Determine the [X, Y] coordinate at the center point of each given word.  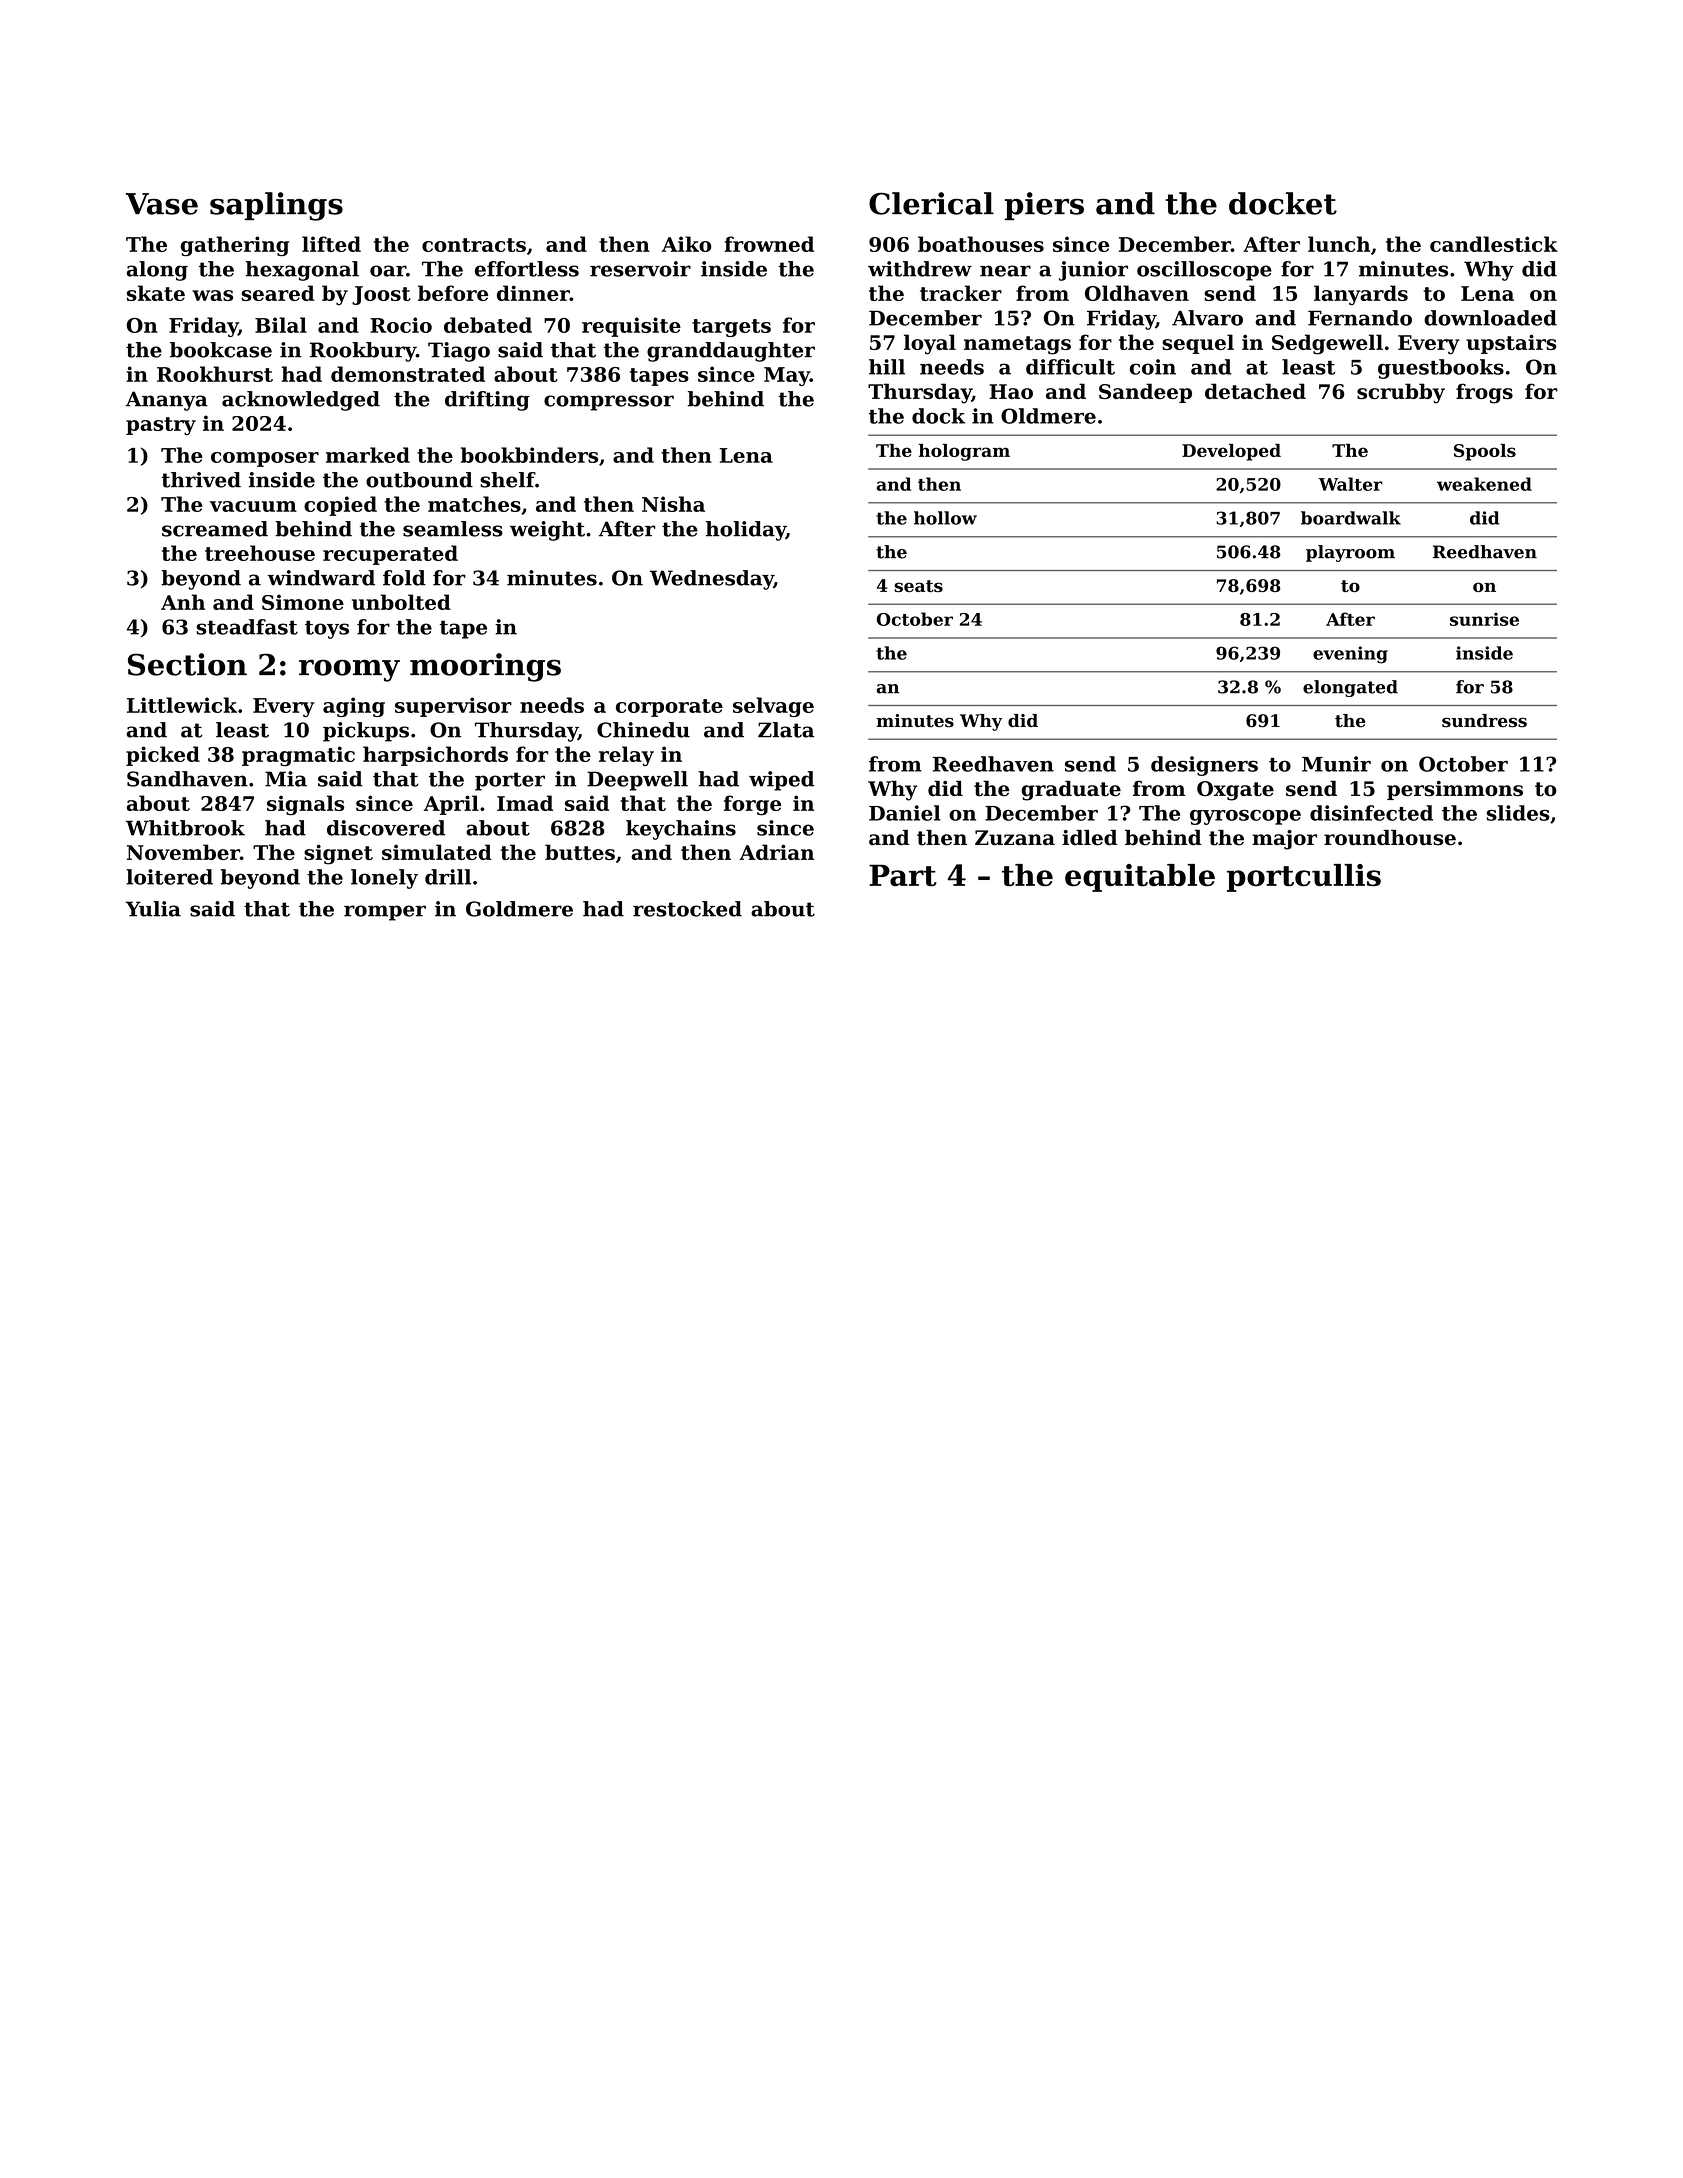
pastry [161, 426]
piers [1044, 206]
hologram [964, 452]
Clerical [931, 203]
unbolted [401, 602]
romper [385, 913]
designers [1204, 766]
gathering [235, 246]
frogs [1484, 393]
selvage [773, 707]
